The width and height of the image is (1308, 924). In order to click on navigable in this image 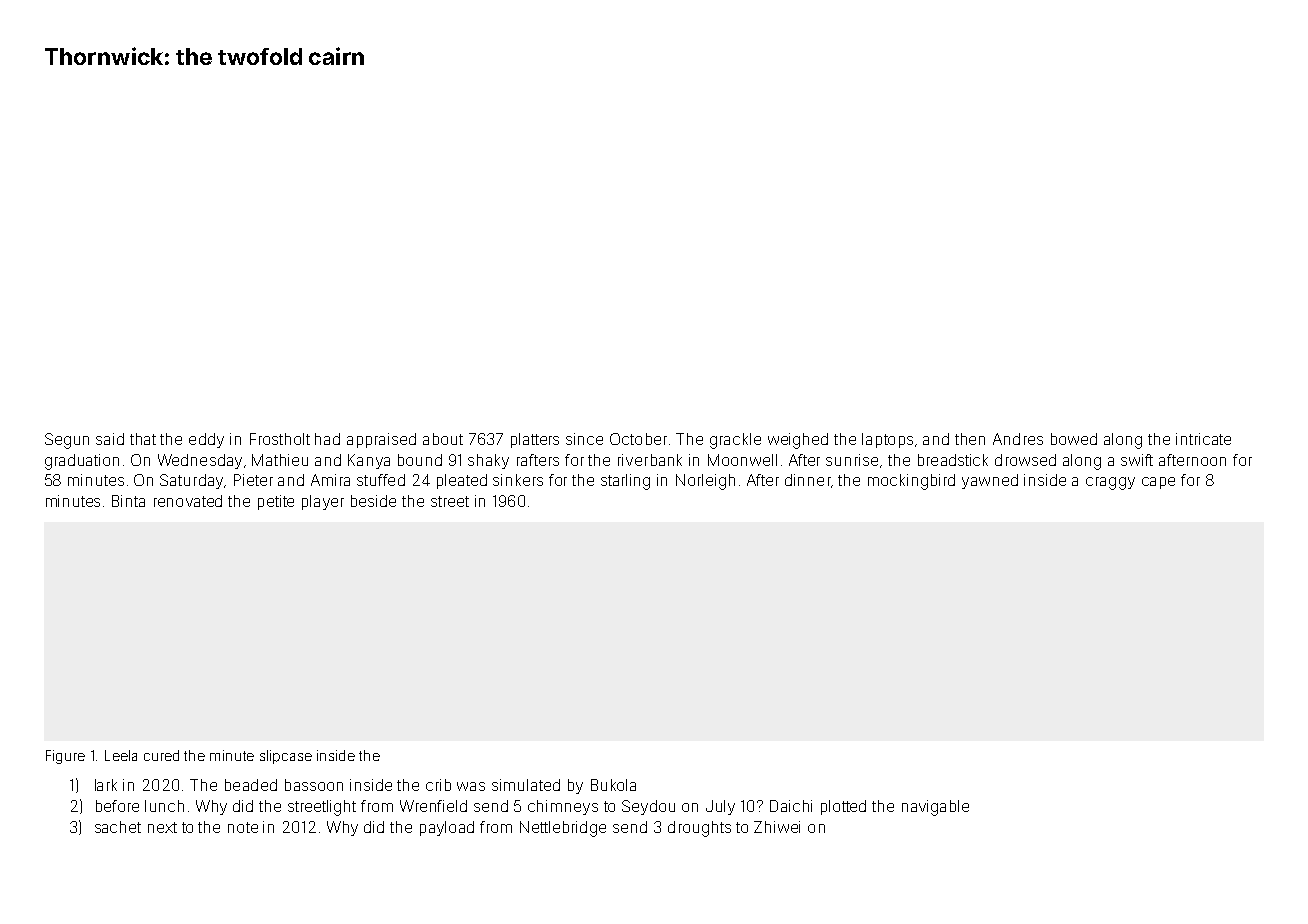, I will do `click(935, 808)`.
